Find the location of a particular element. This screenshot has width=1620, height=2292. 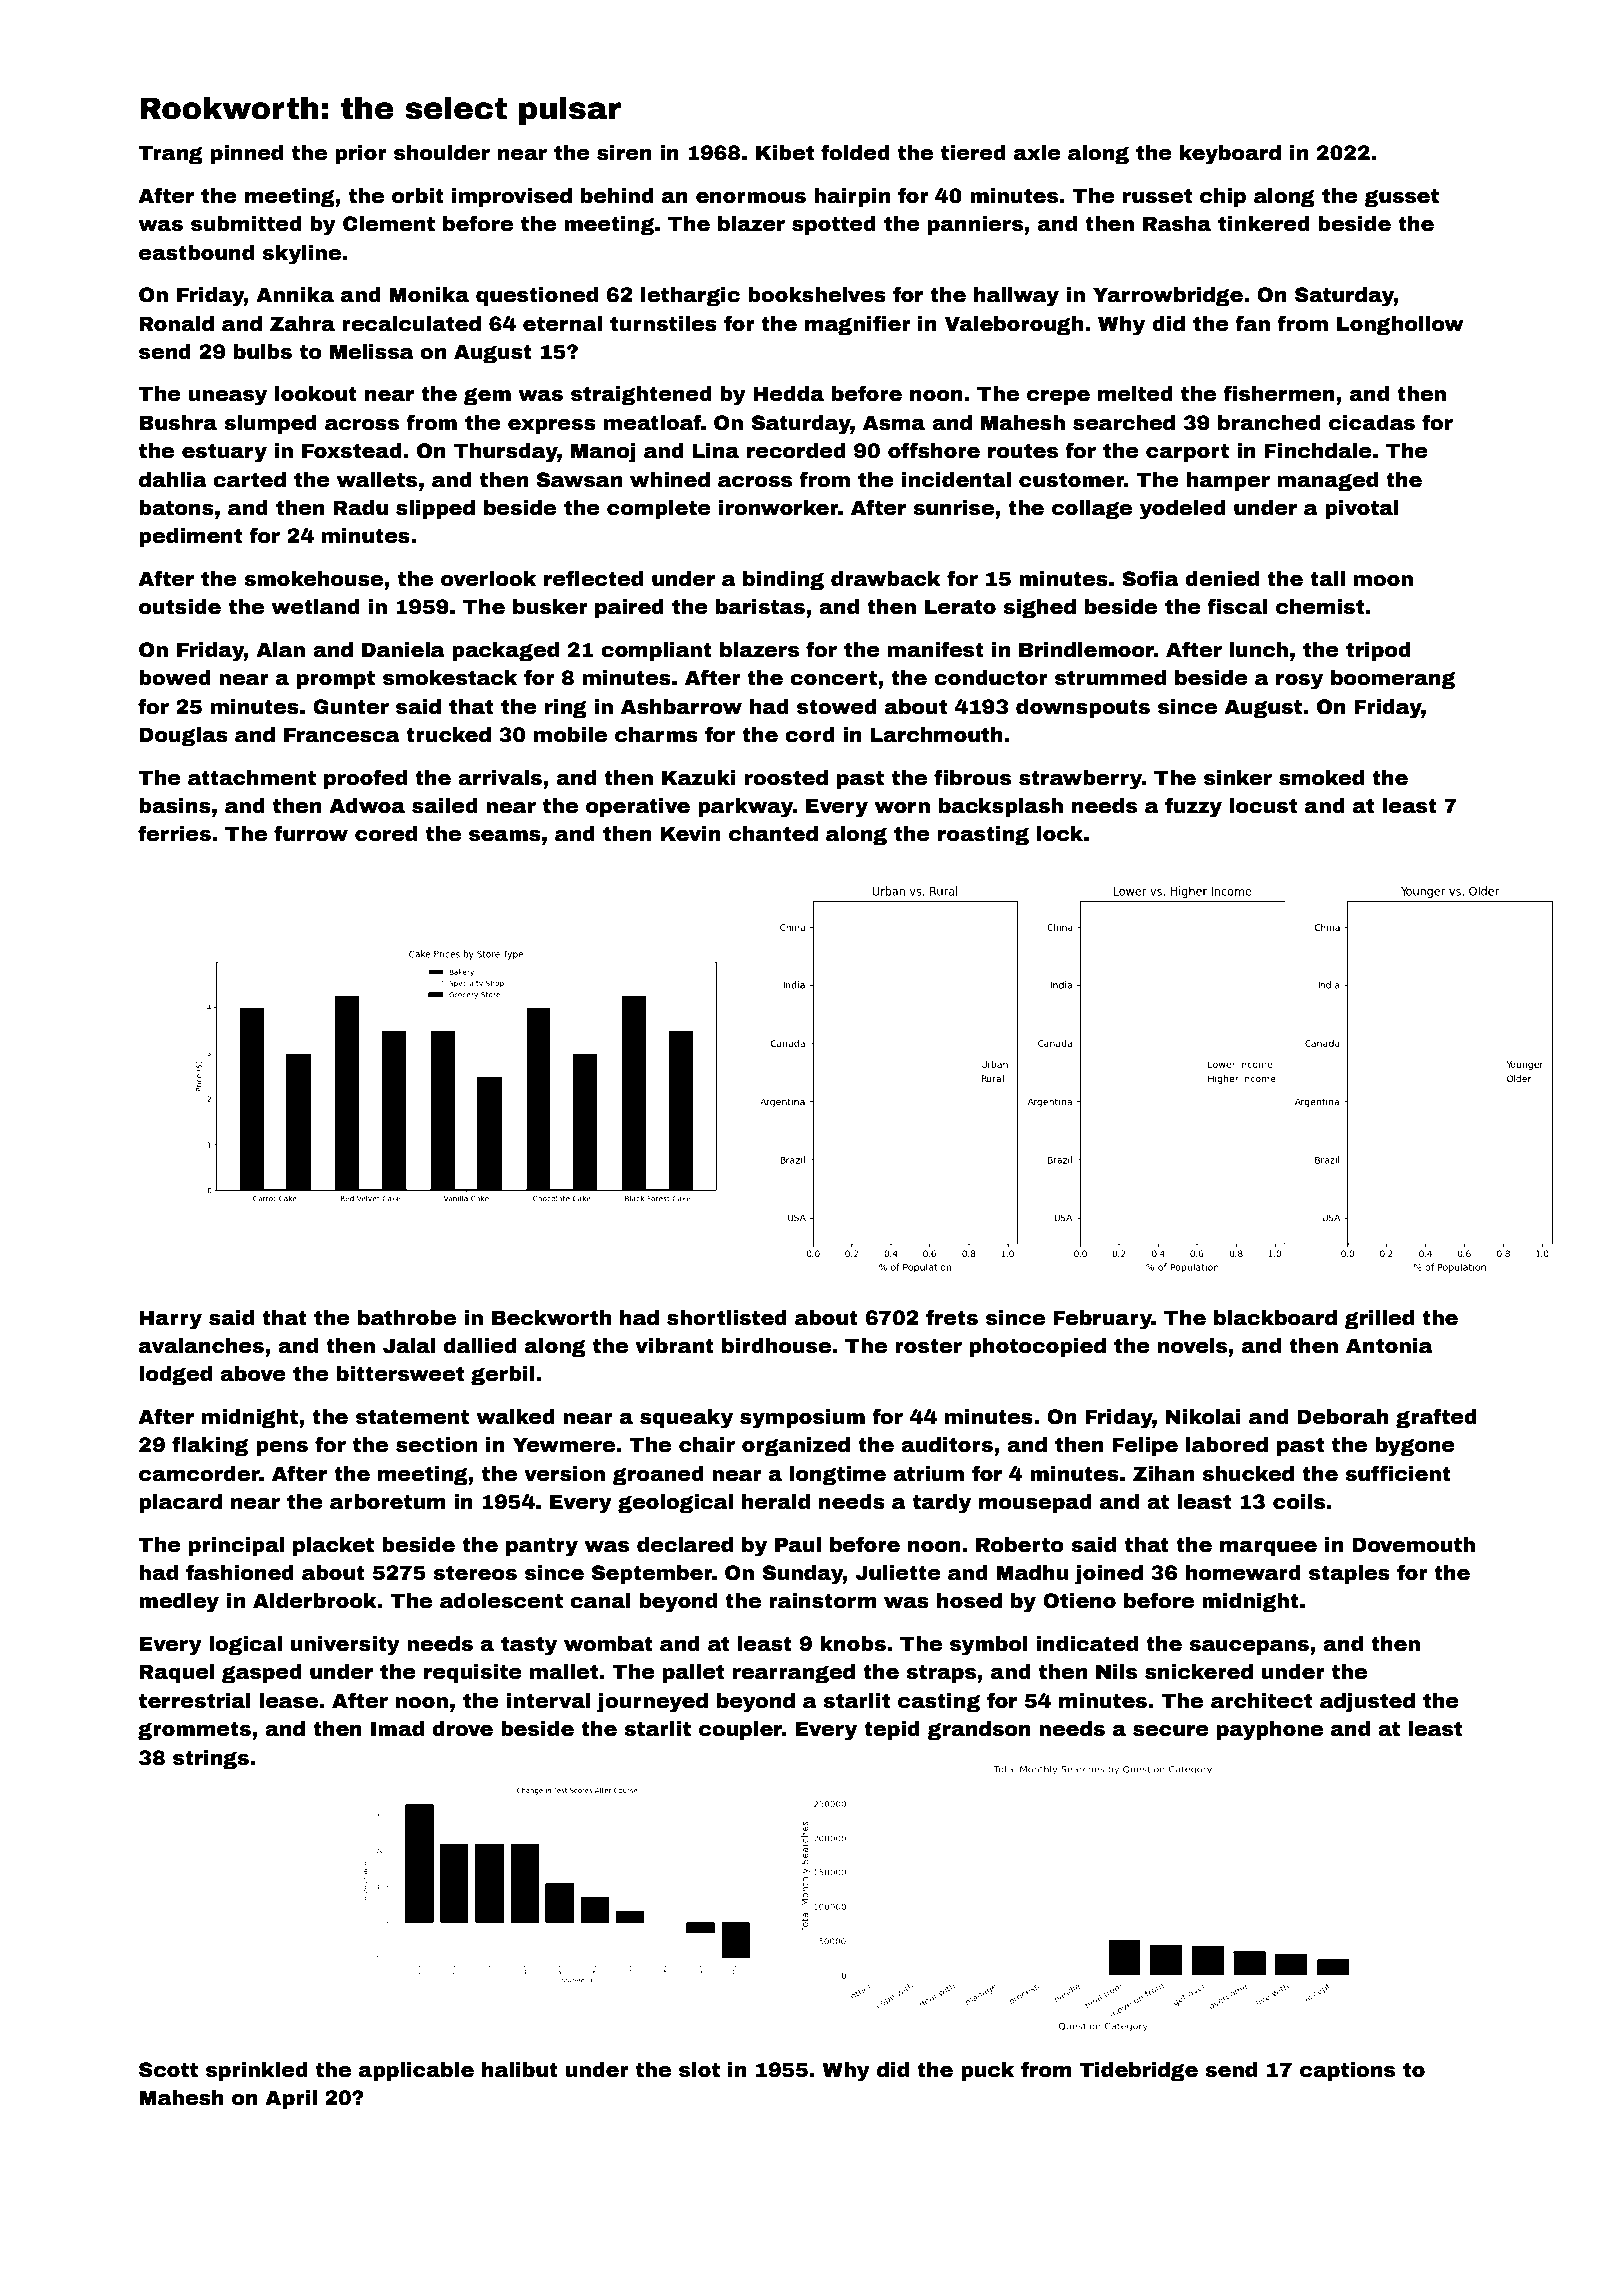

siren is located at coordinates (624, 153).
